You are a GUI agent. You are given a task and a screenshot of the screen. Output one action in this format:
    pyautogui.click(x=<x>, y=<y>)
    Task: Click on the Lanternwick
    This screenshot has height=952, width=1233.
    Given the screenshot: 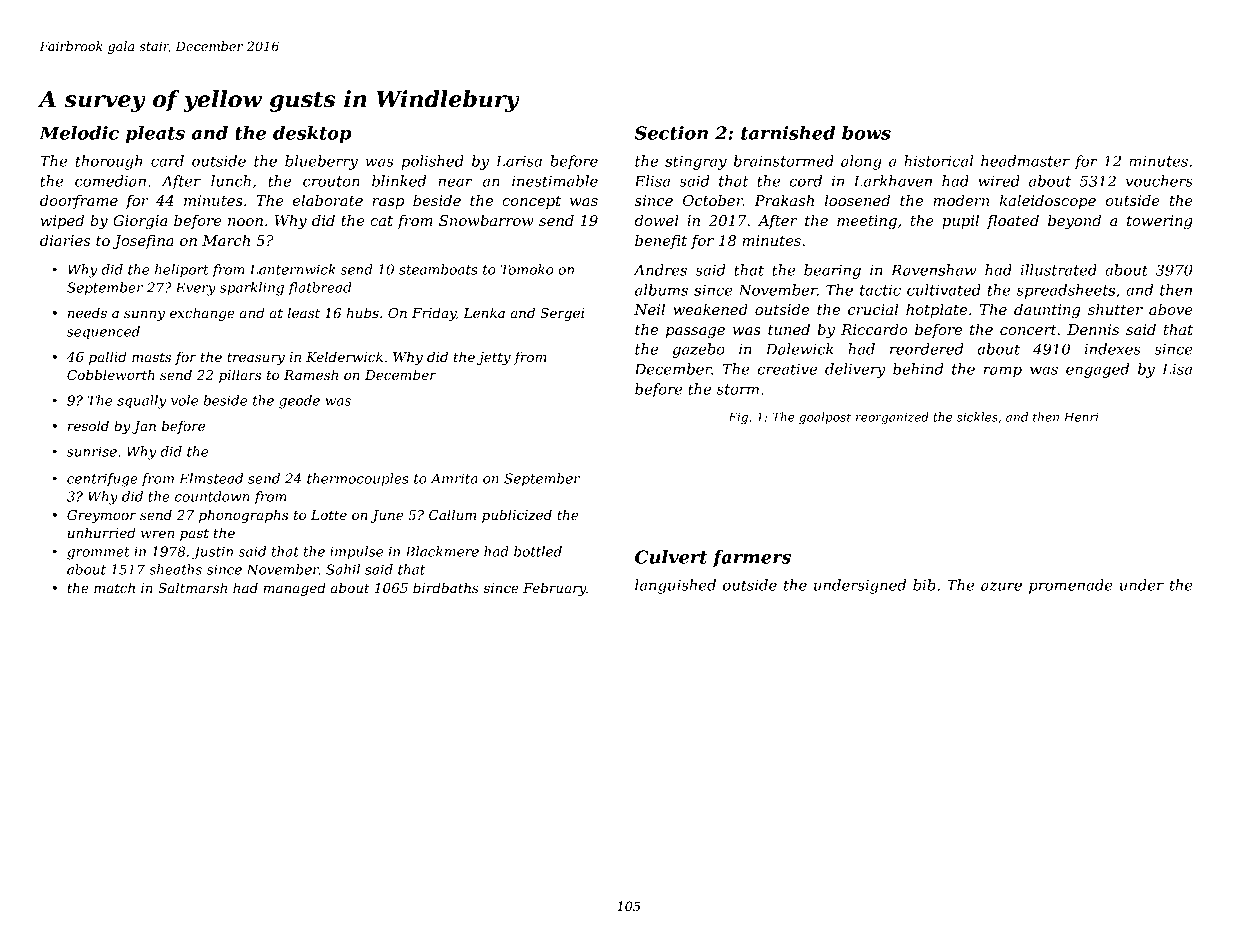 What is the action you would take?
    pyautogui.click(x=292, y=269)
